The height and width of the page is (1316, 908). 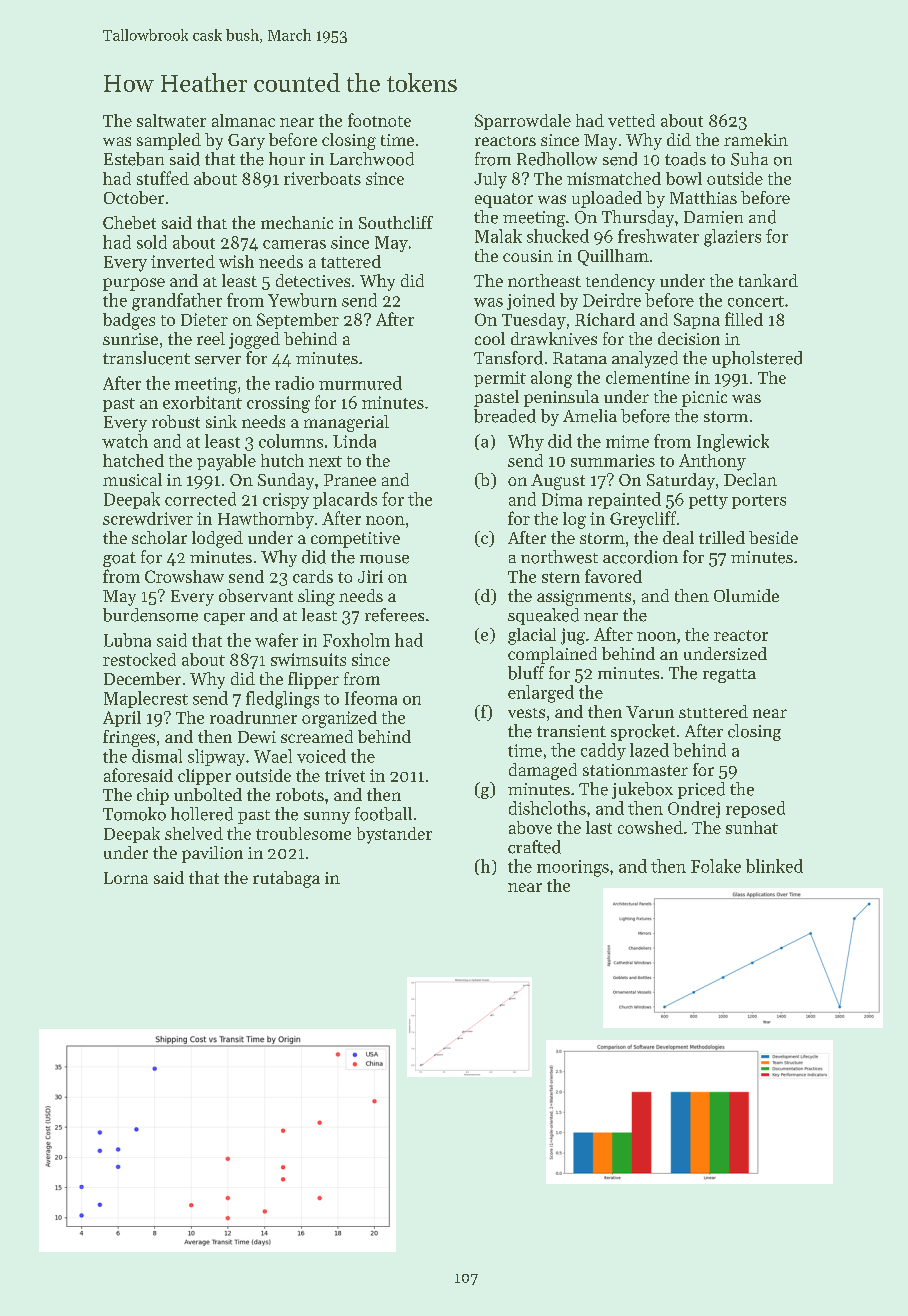 I want to click on equator, so click(x=504, y=200).
